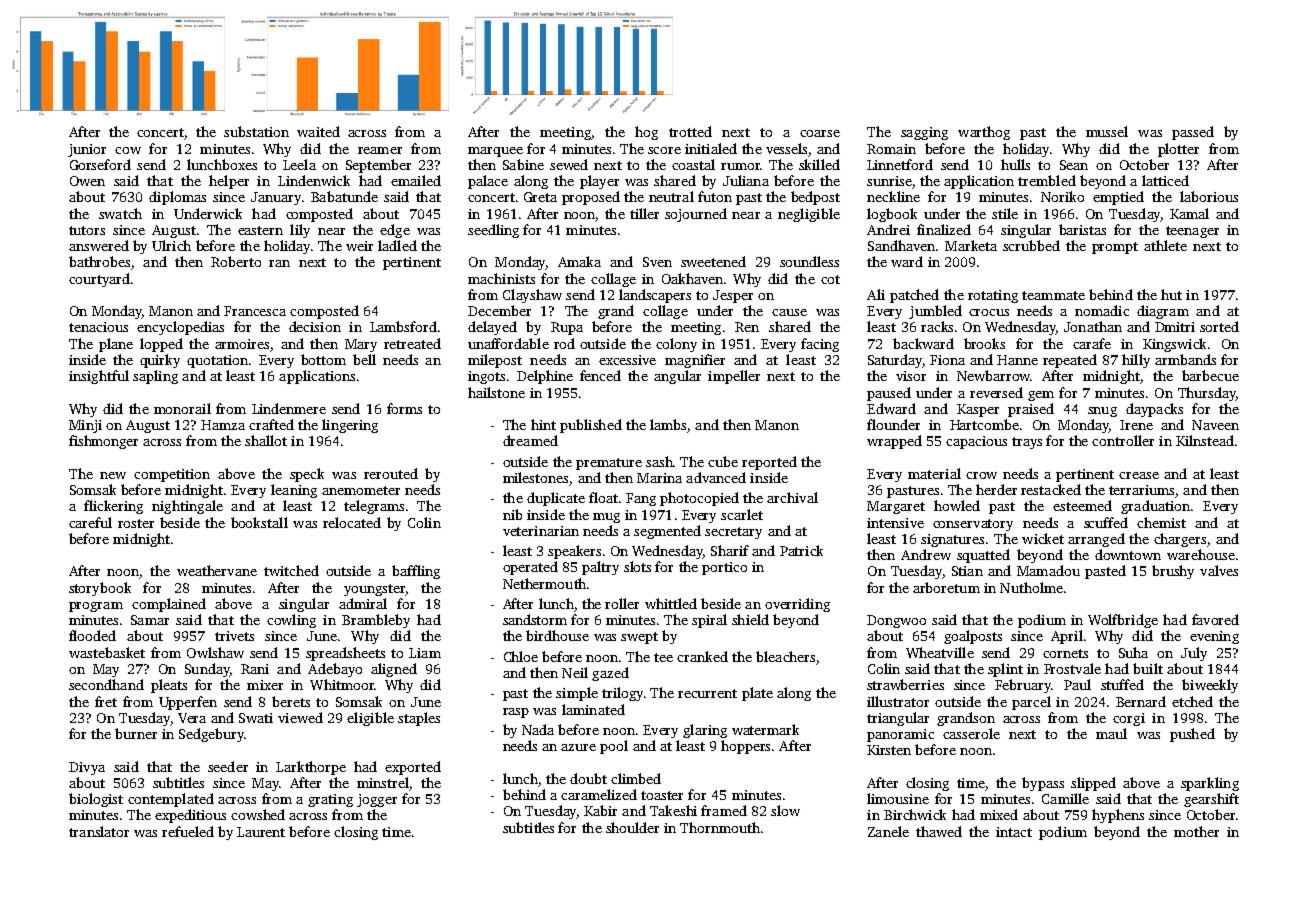  I want to click on warthog, so click(984, 133).
